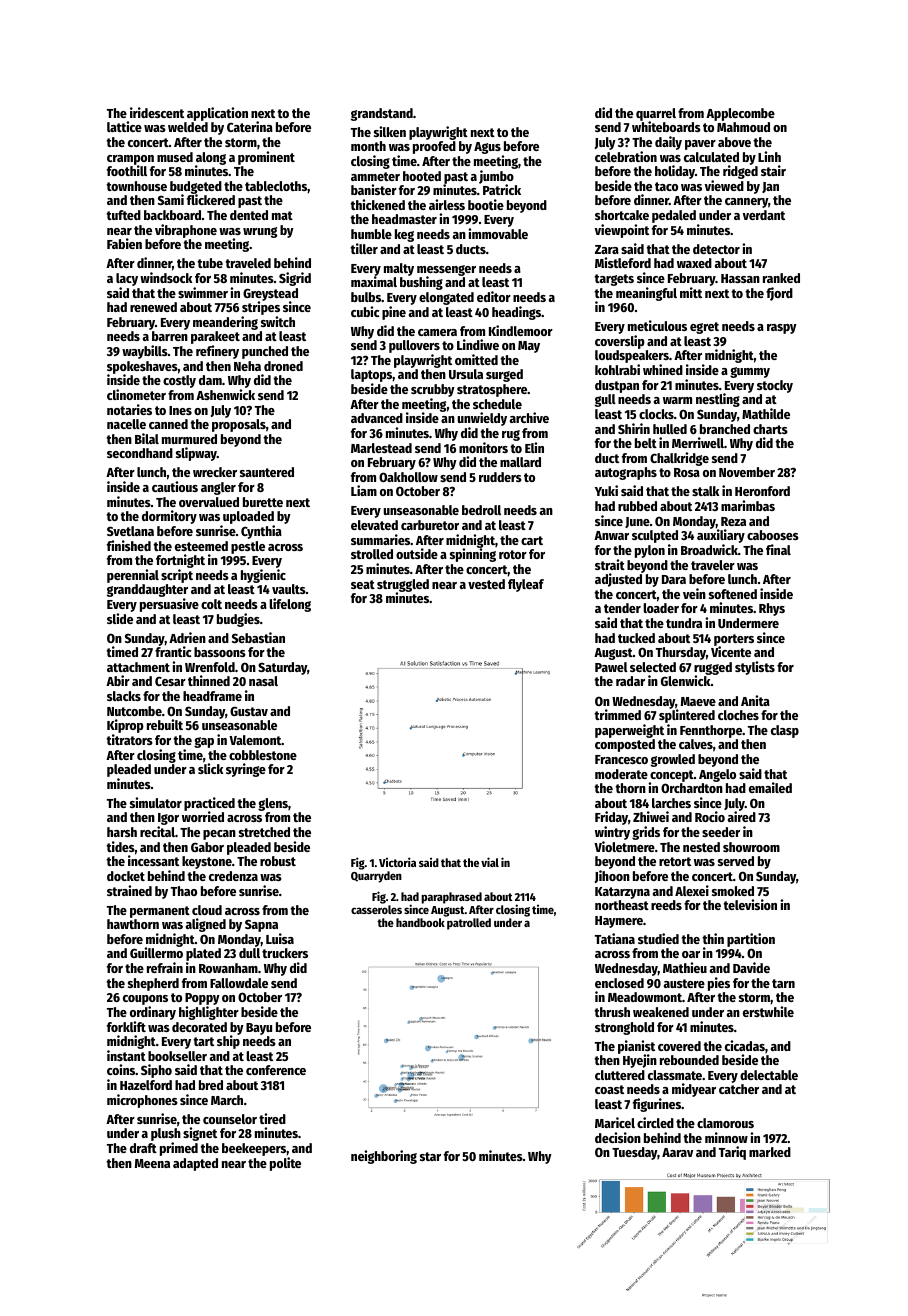 The width and height of the screenshot is (908, 1316). Describe the element at coordinates (390, 131) in the screenshot. I see `silken` at that location.
